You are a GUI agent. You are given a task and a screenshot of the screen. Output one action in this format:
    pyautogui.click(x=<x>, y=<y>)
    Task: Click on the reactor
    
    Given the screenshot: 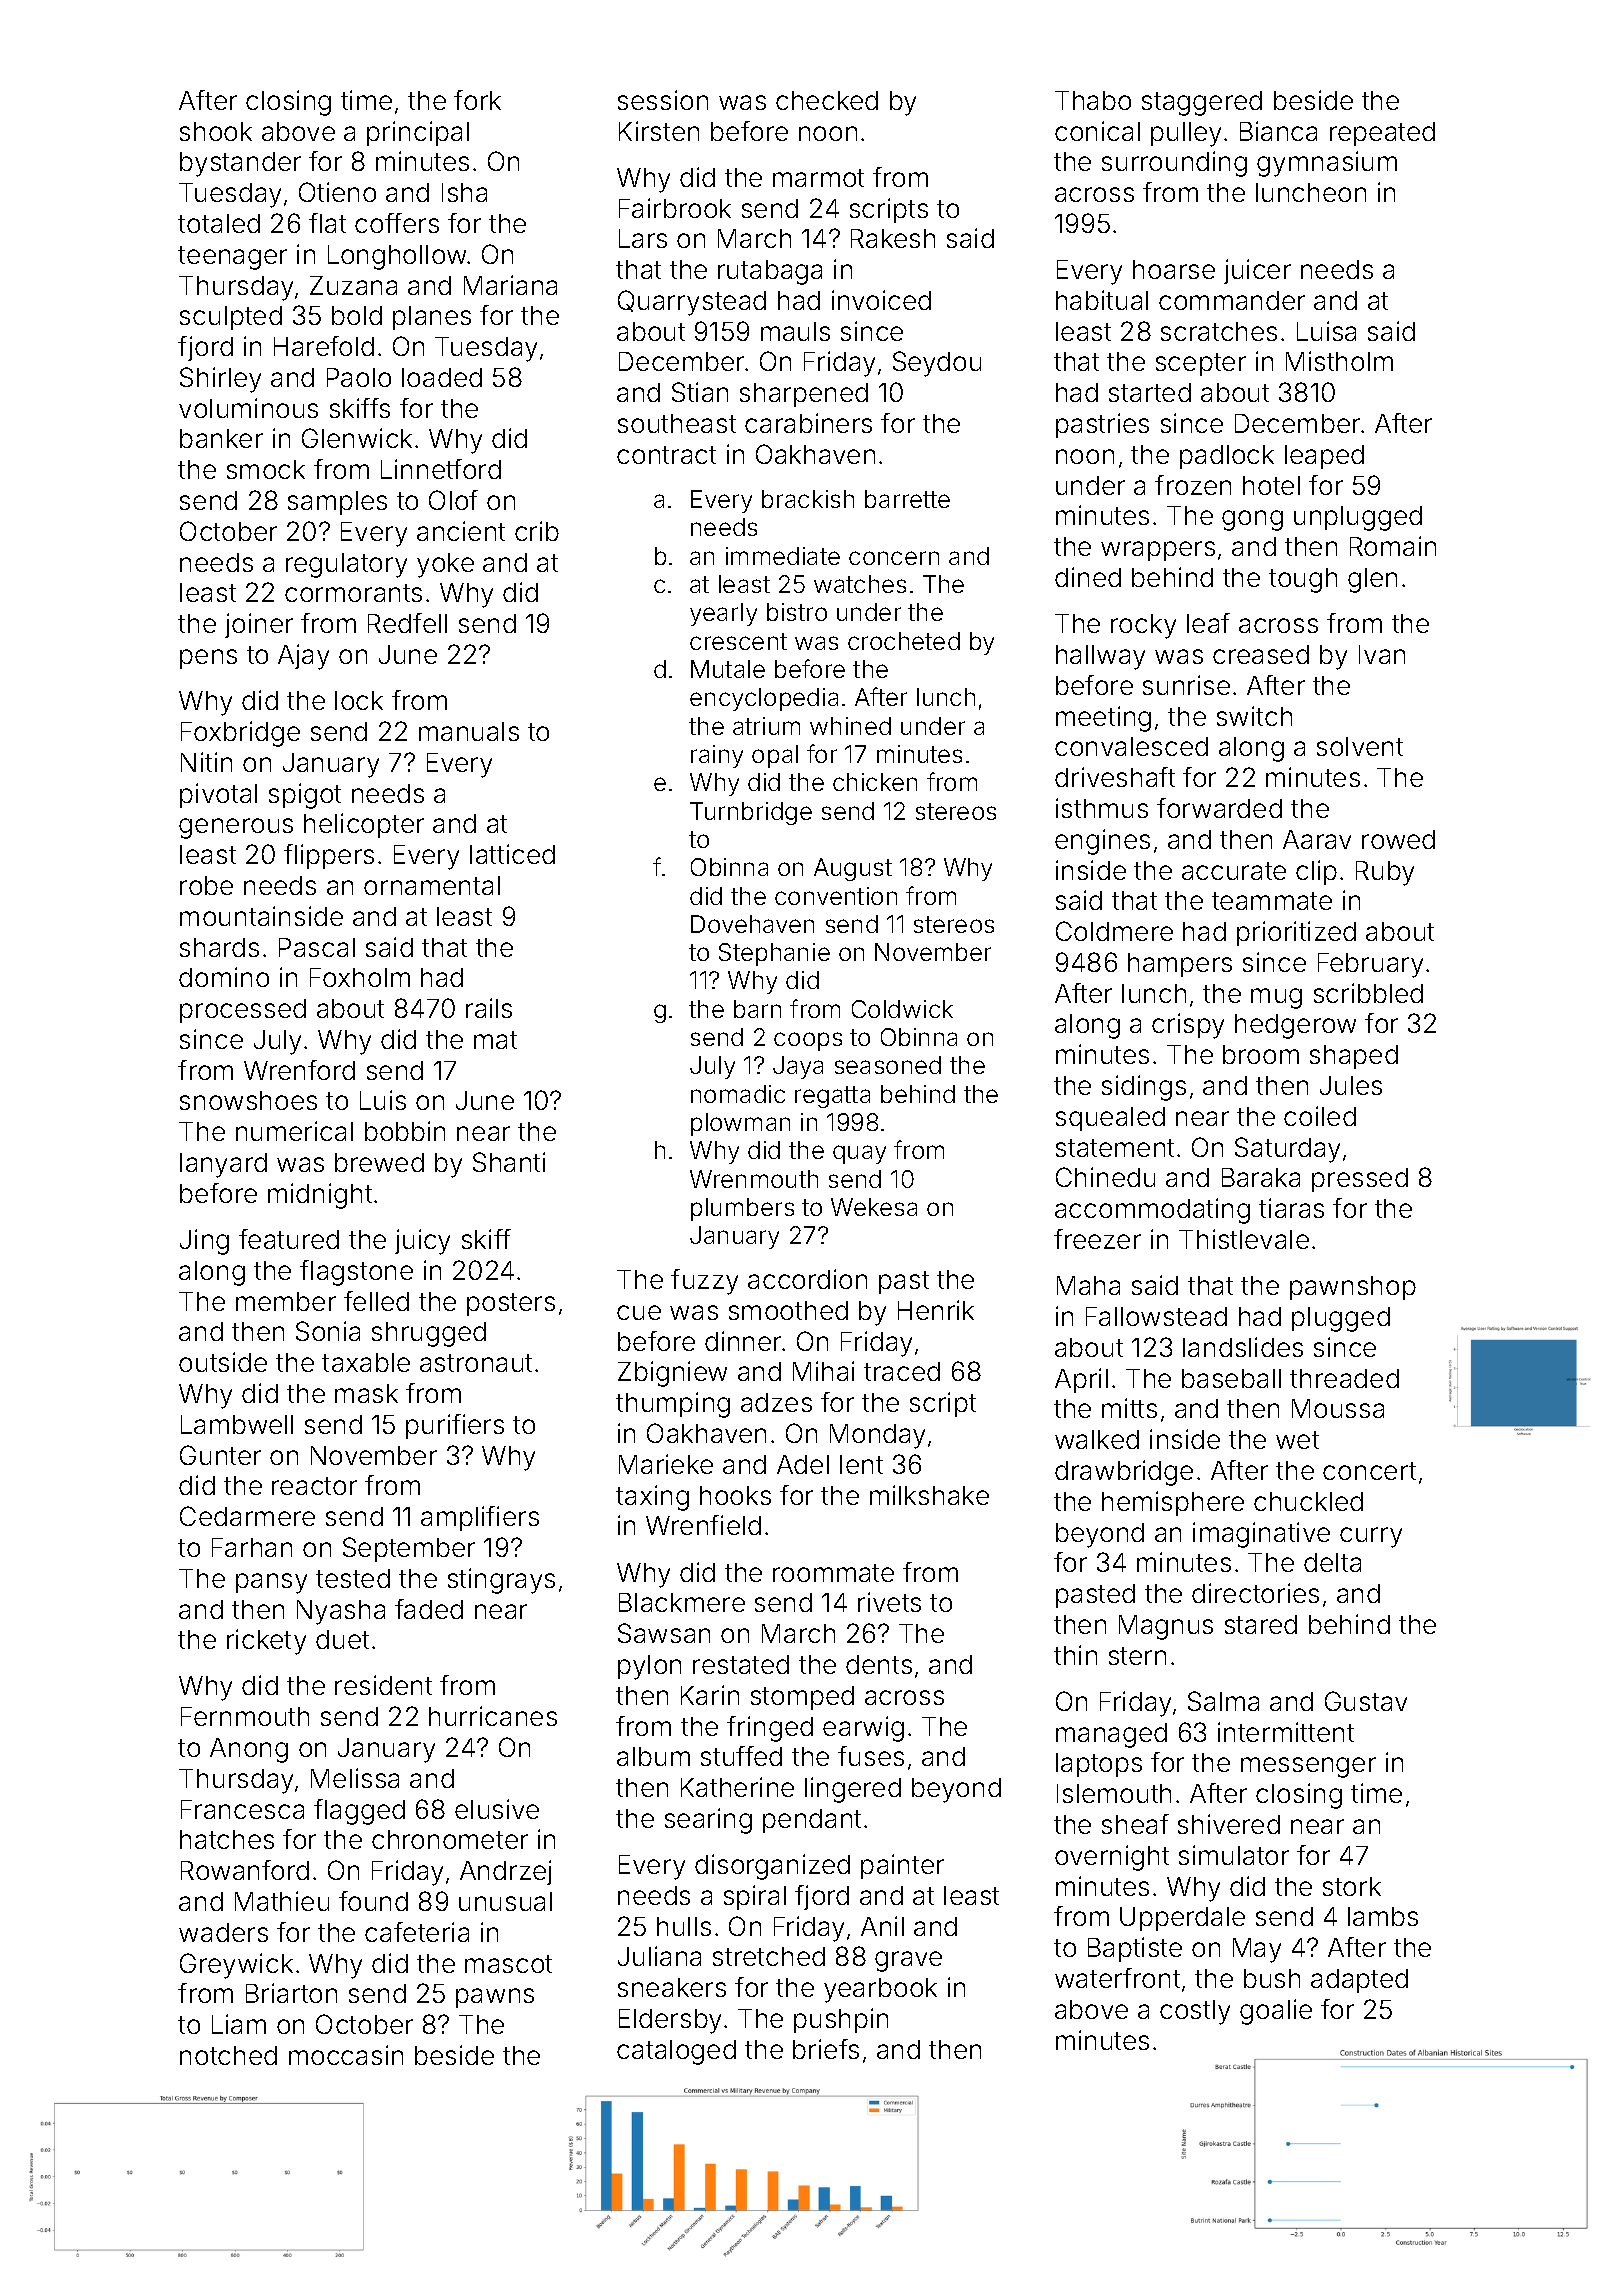 What is the action you would take?
    pyautogui.click(x=314, y=1486)
